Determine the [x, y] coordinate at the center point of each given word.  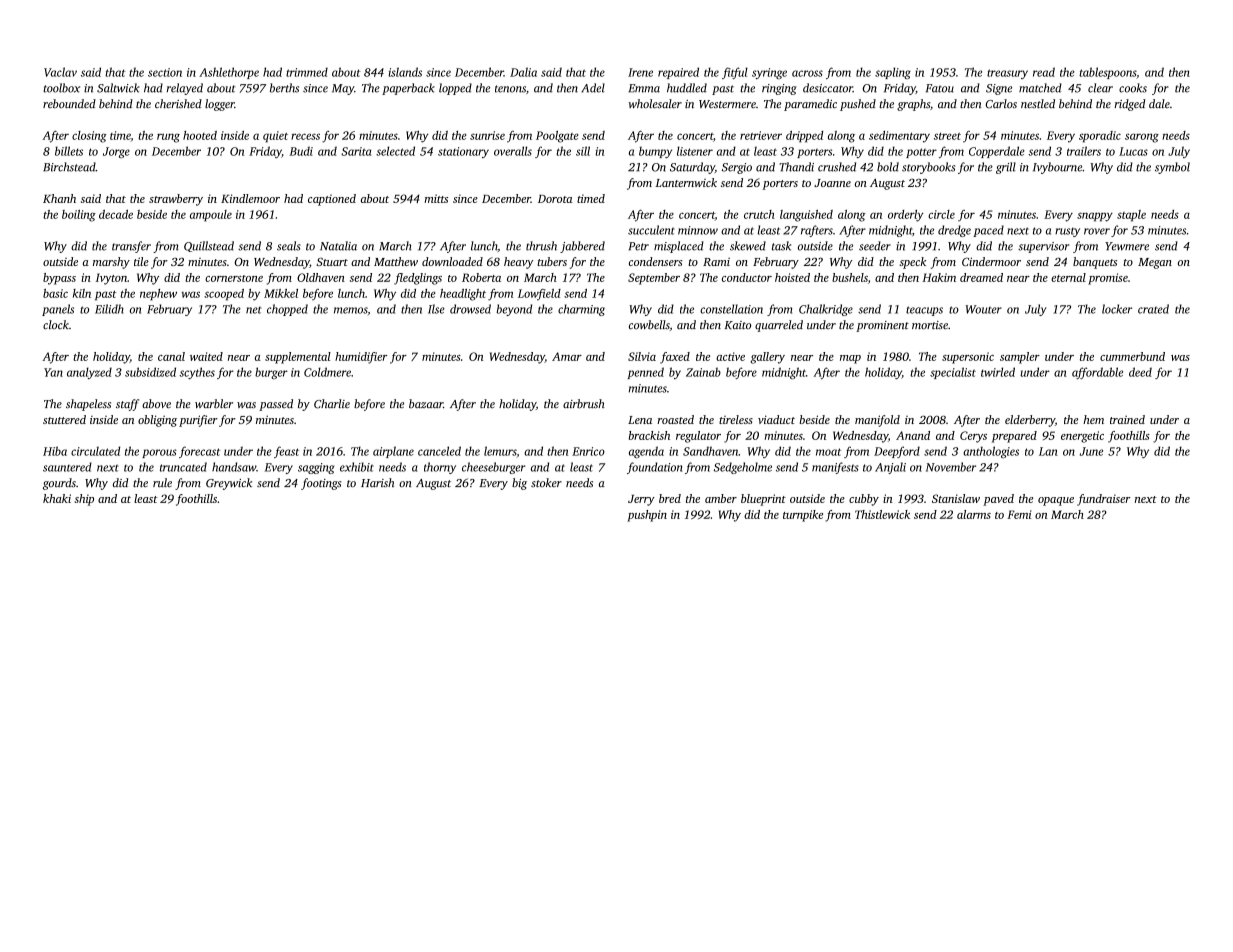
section [165, 72]
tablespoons [1107, 73]
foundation [654, 468]
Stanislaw [956, 498]
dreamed [981, 277]
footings [321, 484]
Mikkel [281, 293]
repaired [678, 73]
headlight [463, 295]
